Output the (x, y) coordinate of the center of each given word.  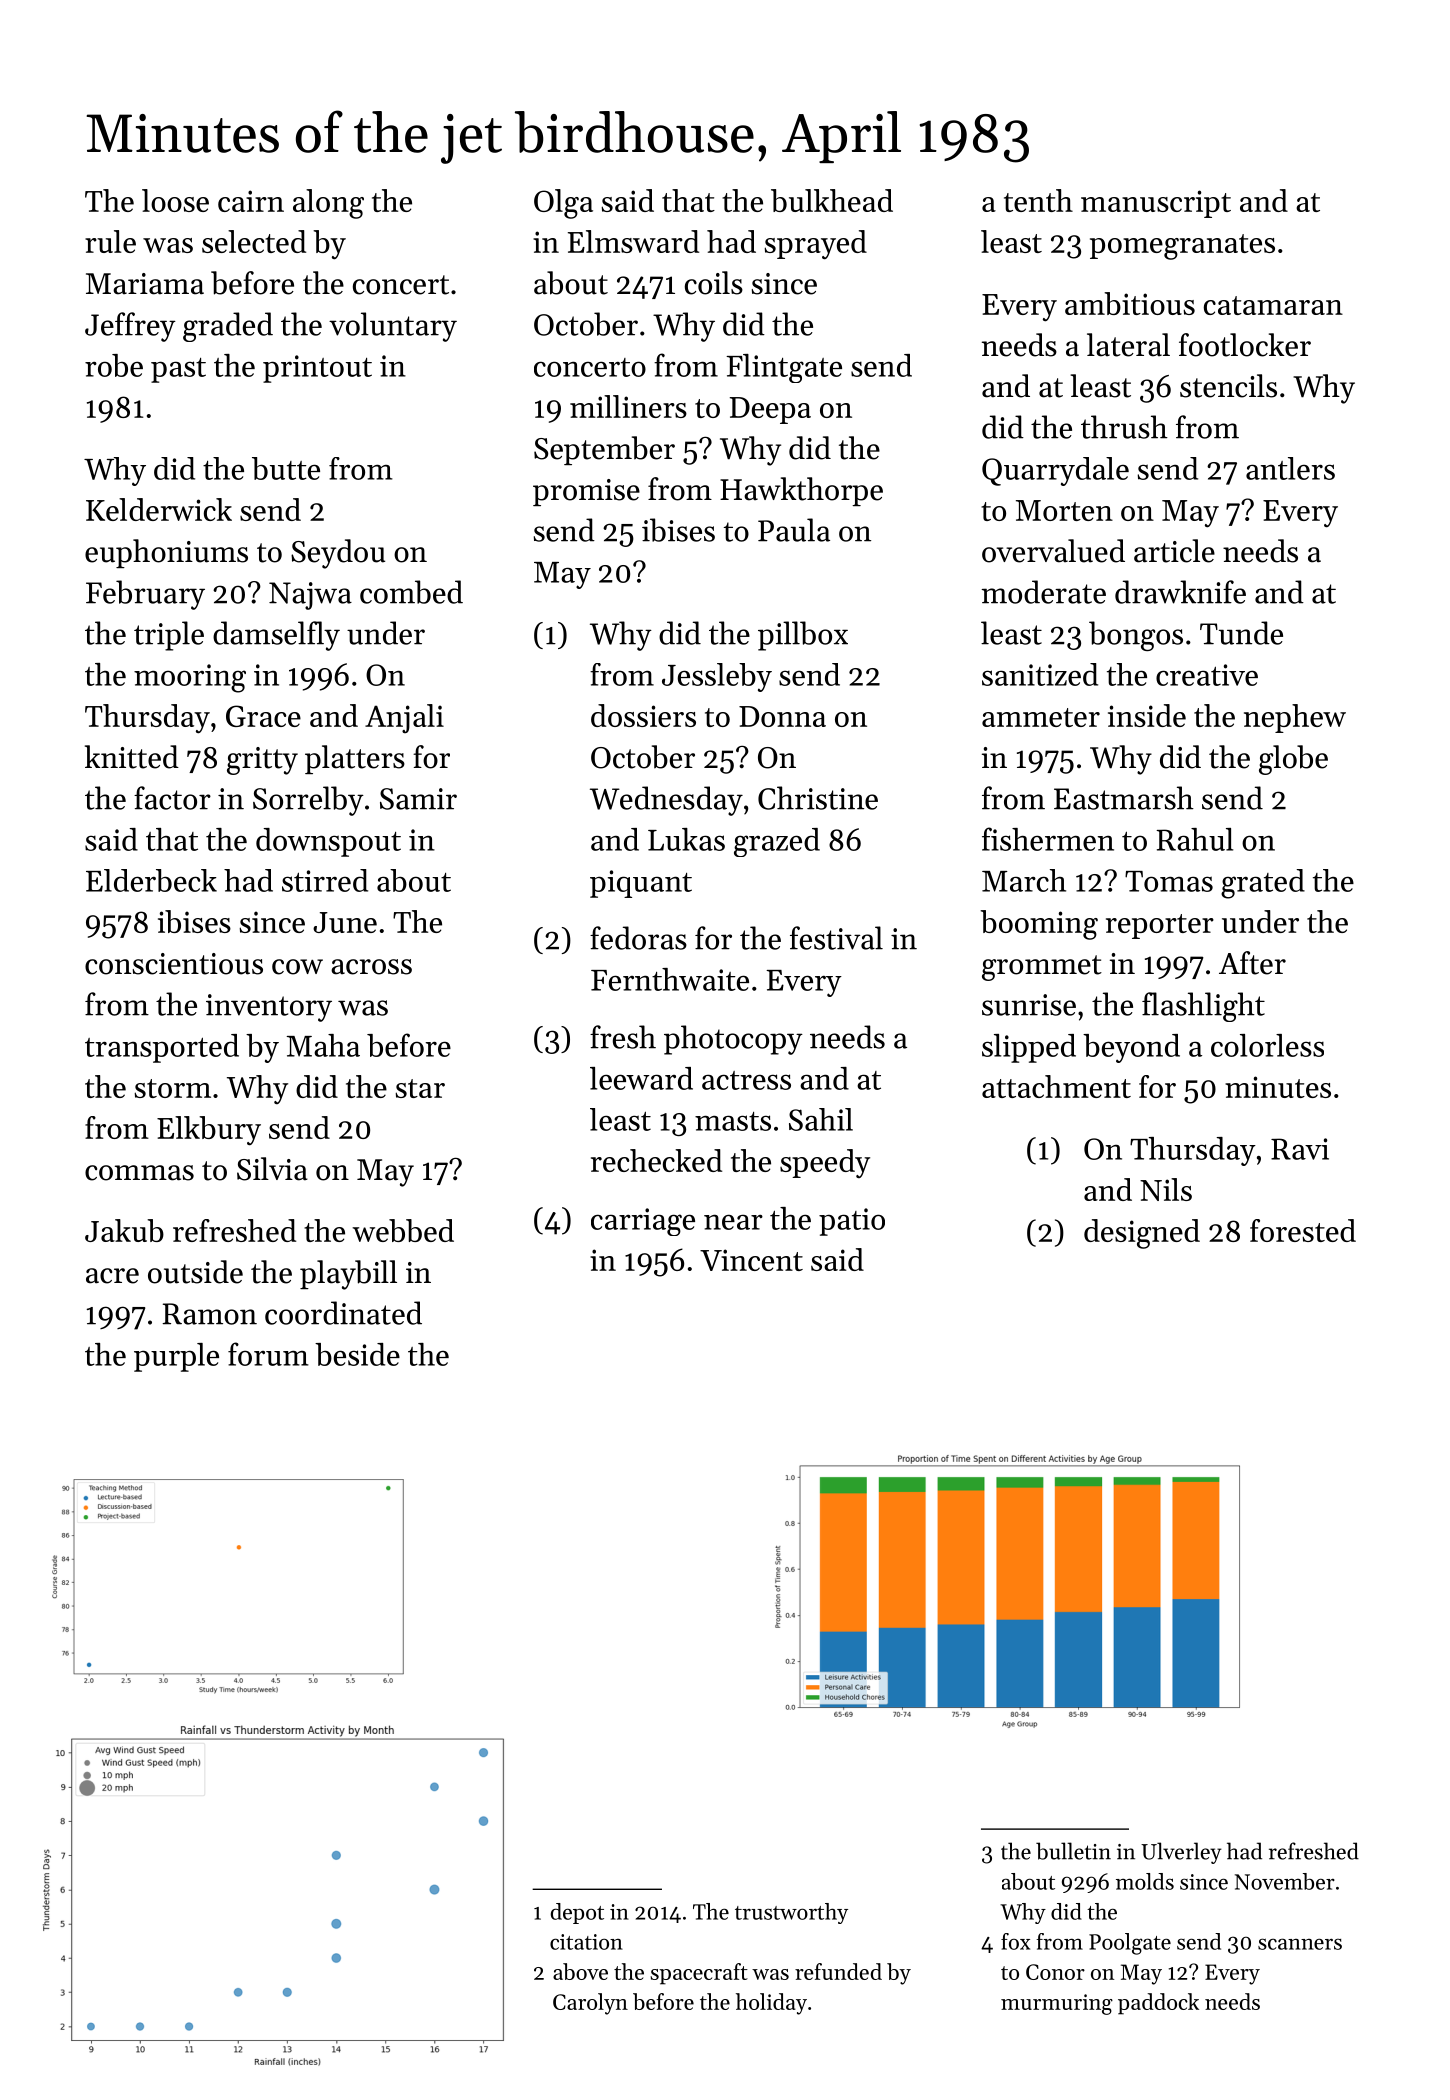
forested (1303, 1230)
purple (176, 1357)
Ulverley (1181, 1853)
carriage (643, 1222)
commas (139, 1173)
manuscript (1156, 204)
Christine (818, 798)
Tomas (1169, 881)
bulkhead (832, 200)
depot (577, 1913)
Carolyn (590, 2004)
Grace (263, 716)
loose (175, 200)
